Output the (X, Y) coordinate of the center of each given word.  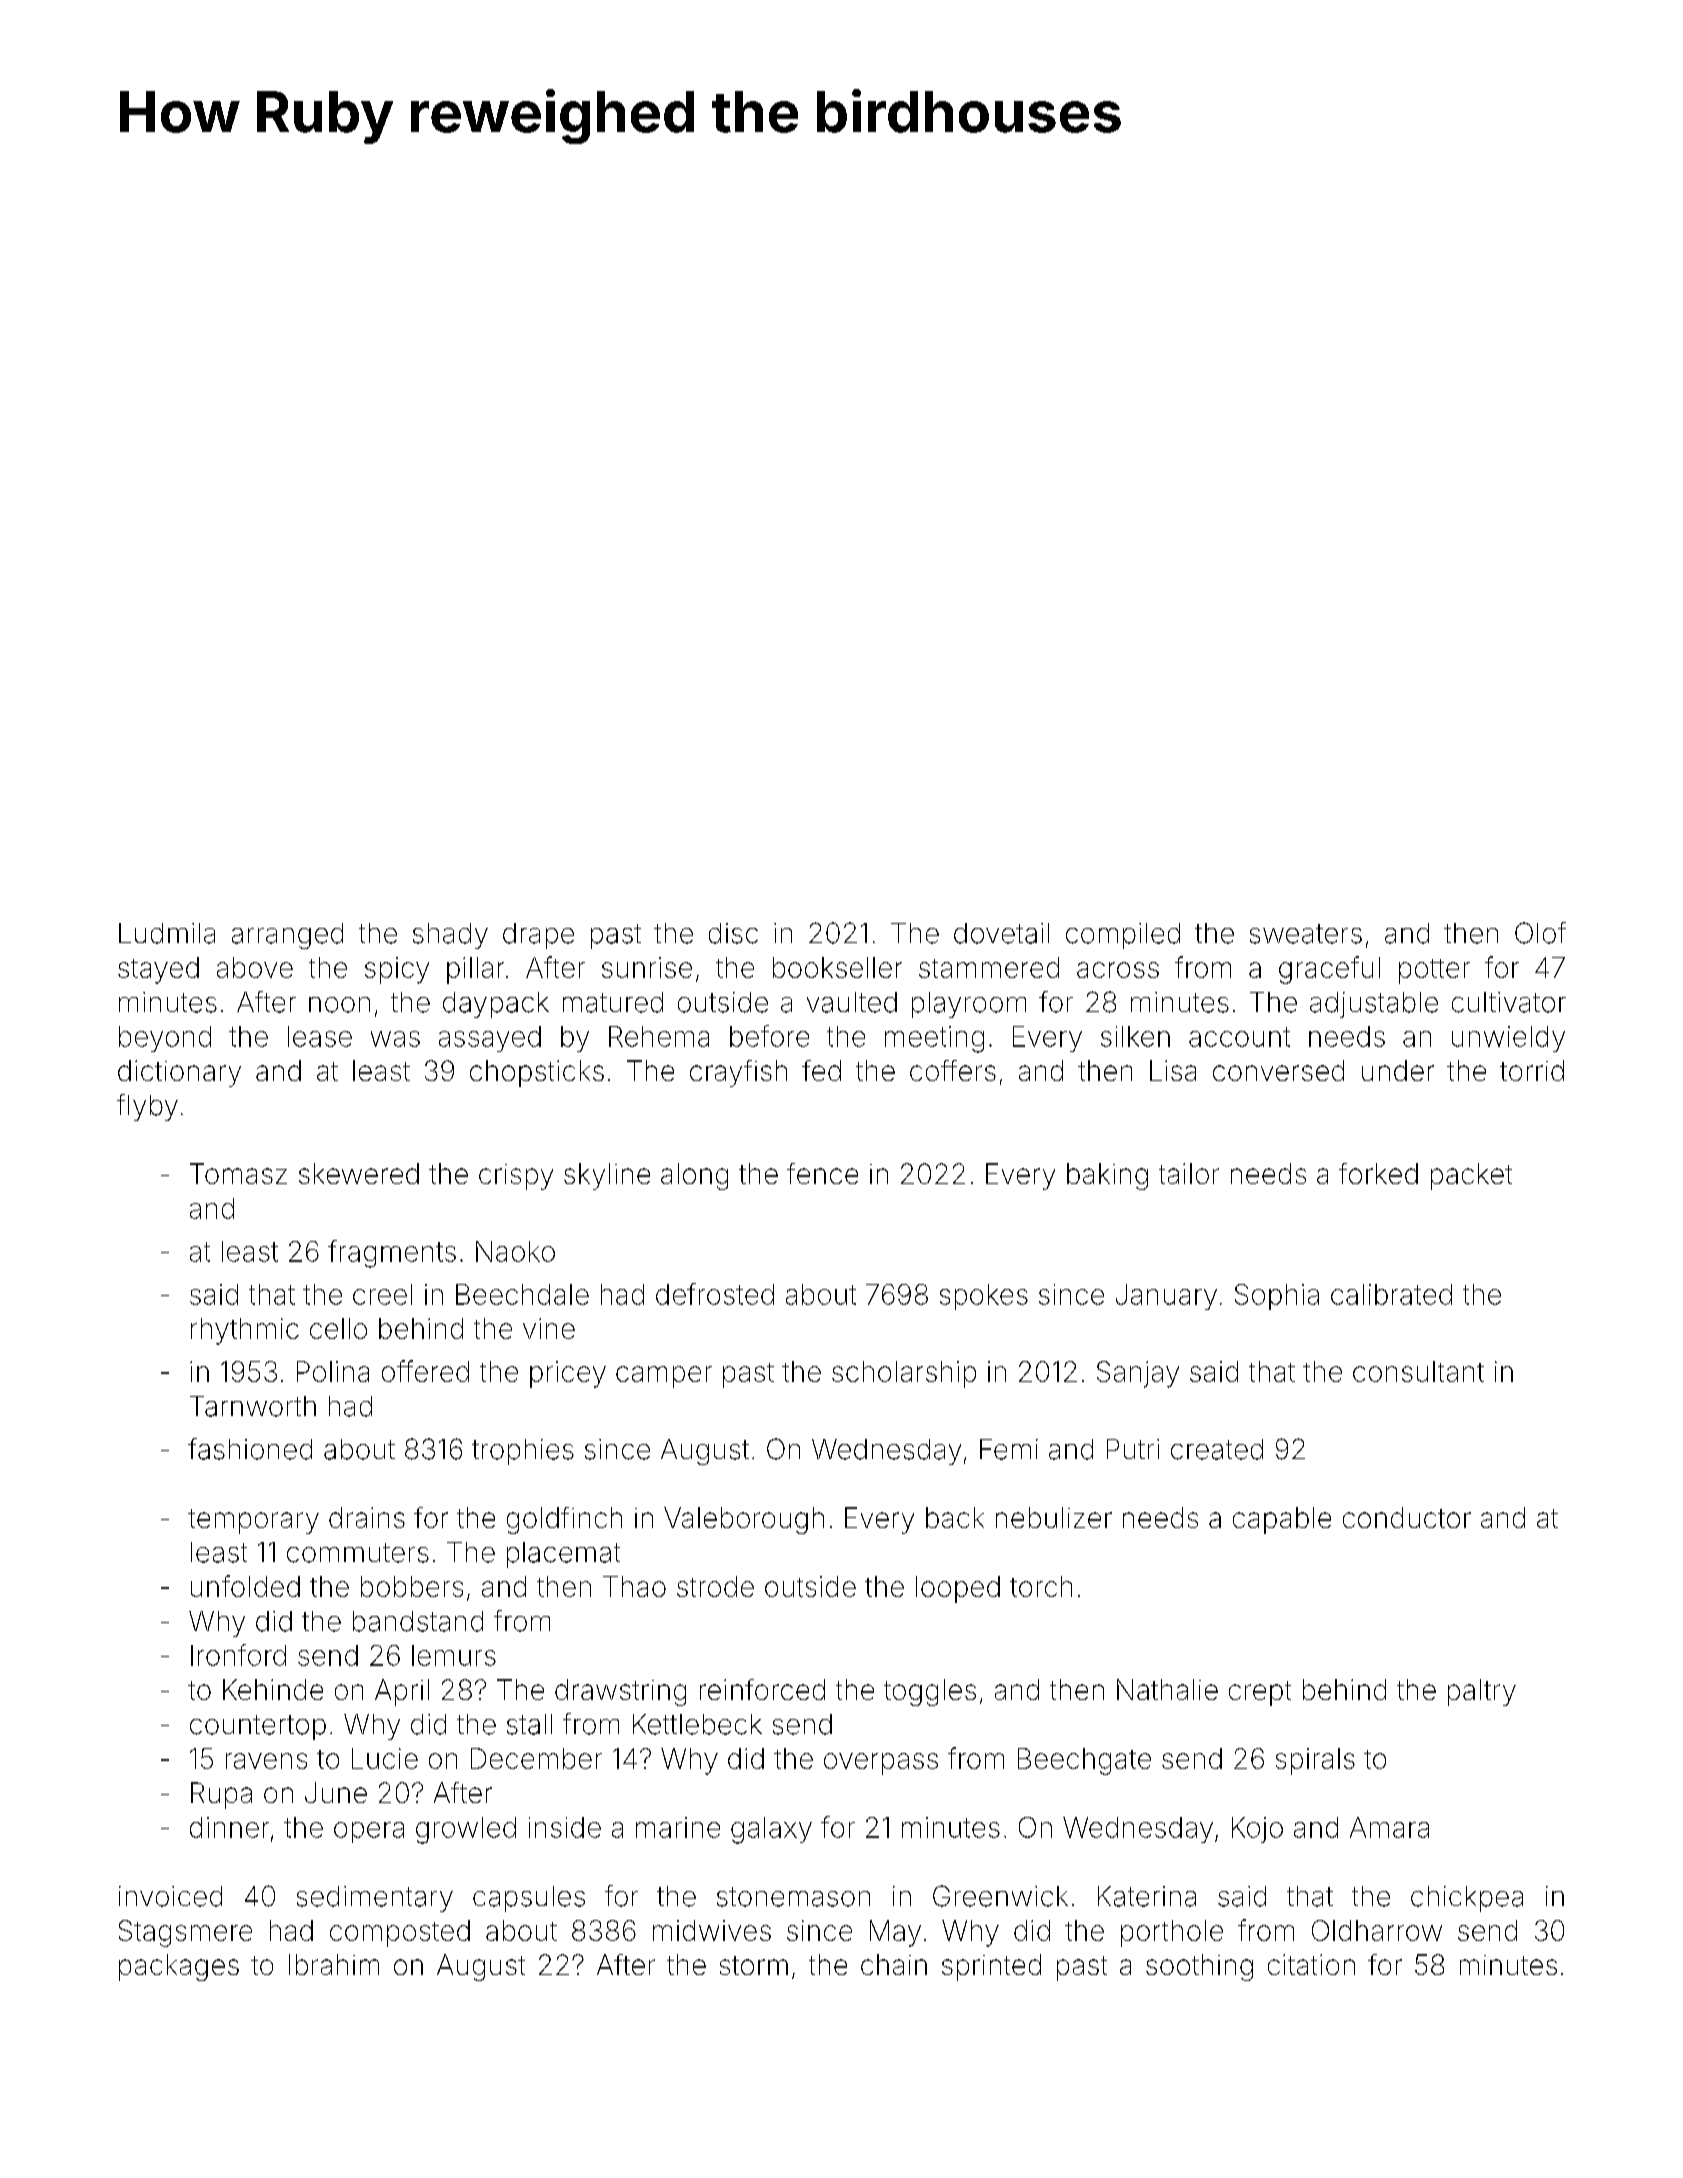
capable (1282, 1520)
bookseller (837, 967)
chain (894, 1964)
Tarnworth (253, 1406)
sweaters (1306, 934)
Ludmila (167, 933)
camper (664, 1377)
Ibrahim (334, 1964)
